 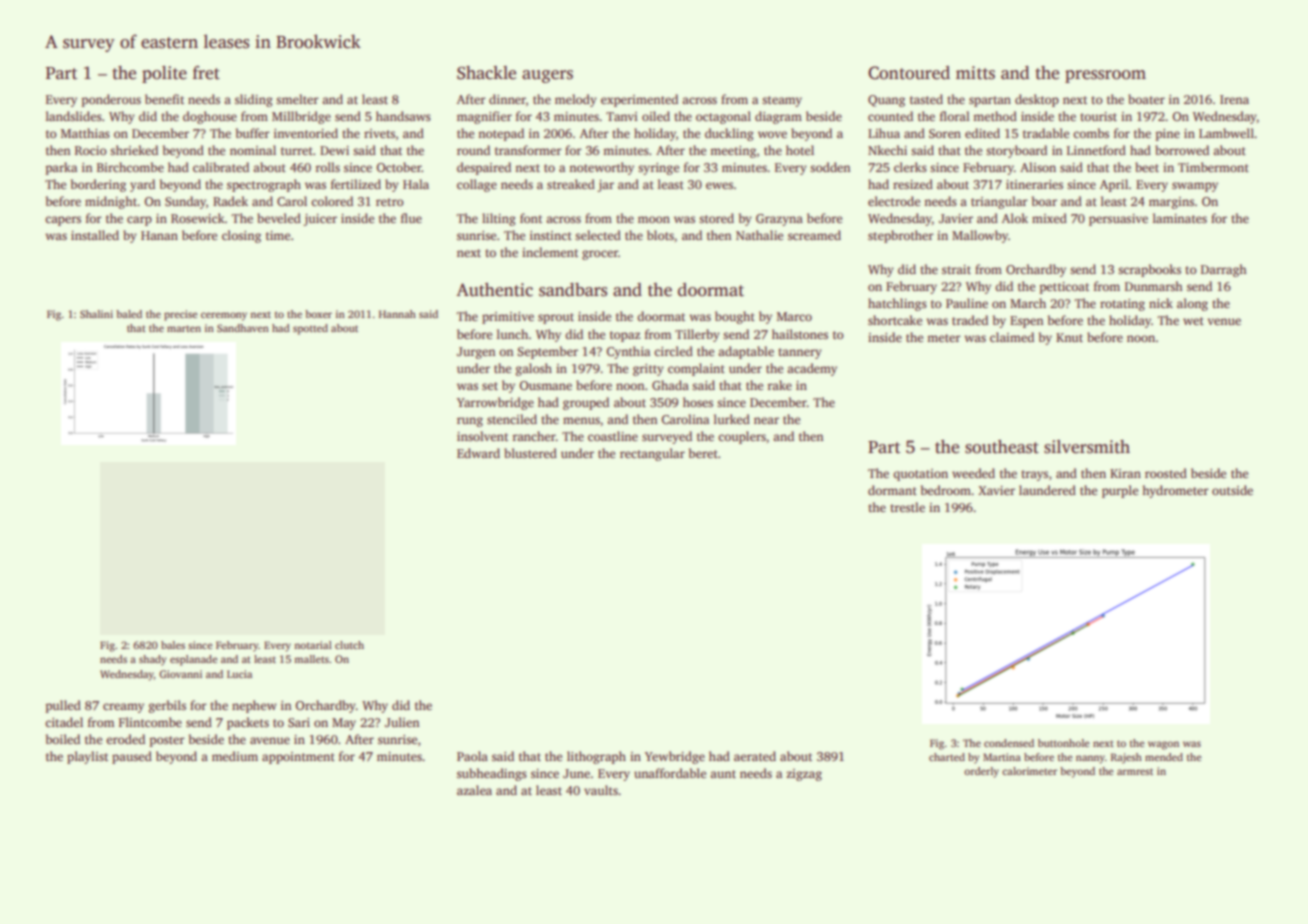 What do you see at coordinates (139, 221) in the document?
I see `carp` at bounding box center [139, 221].
